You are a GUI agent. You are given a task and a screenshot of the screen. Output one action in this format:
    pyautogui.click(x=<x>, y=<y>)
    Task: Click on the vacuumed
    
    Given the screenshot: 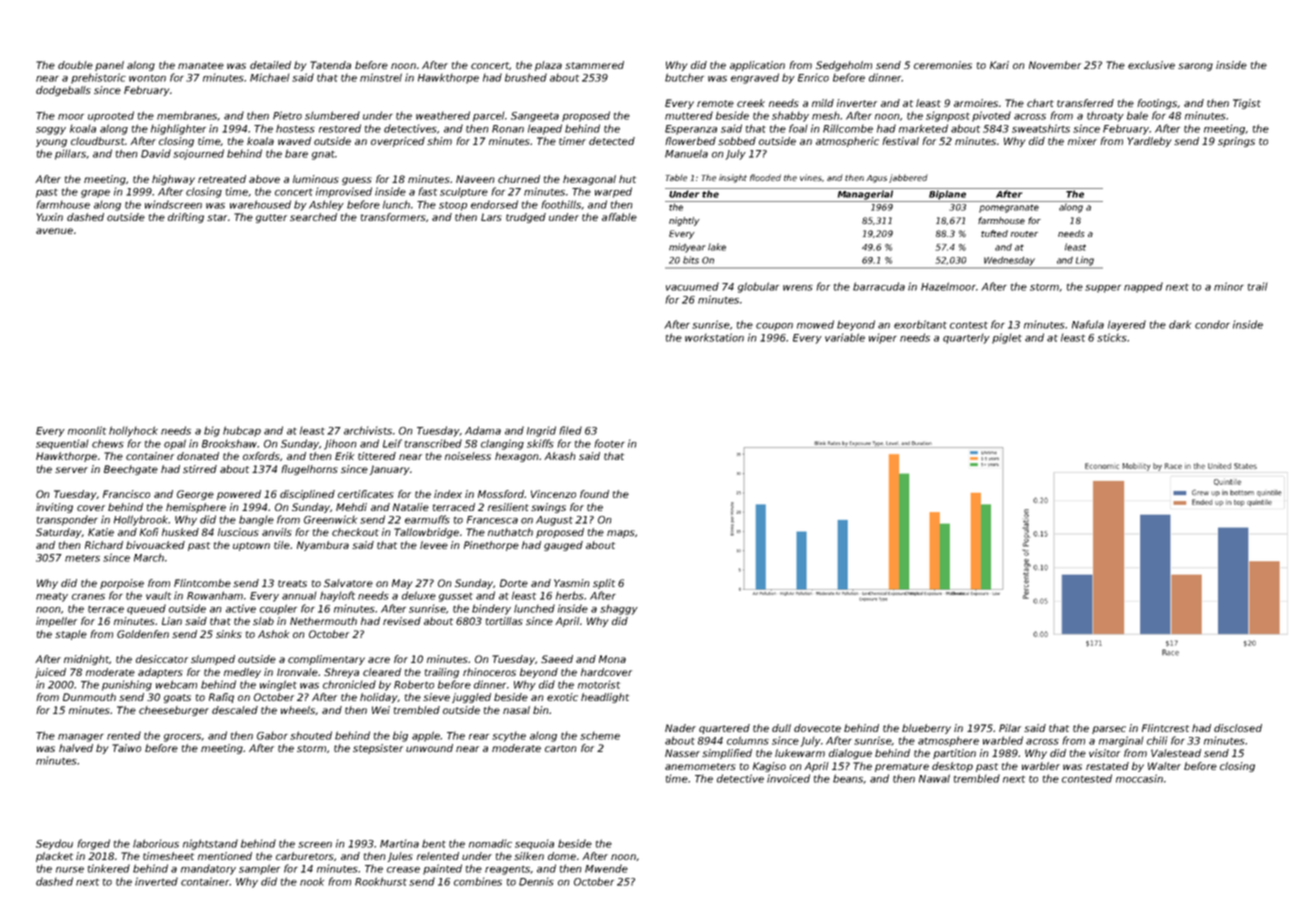 What is the action you would take?
    pyautogui.click(x=692, y=286)
